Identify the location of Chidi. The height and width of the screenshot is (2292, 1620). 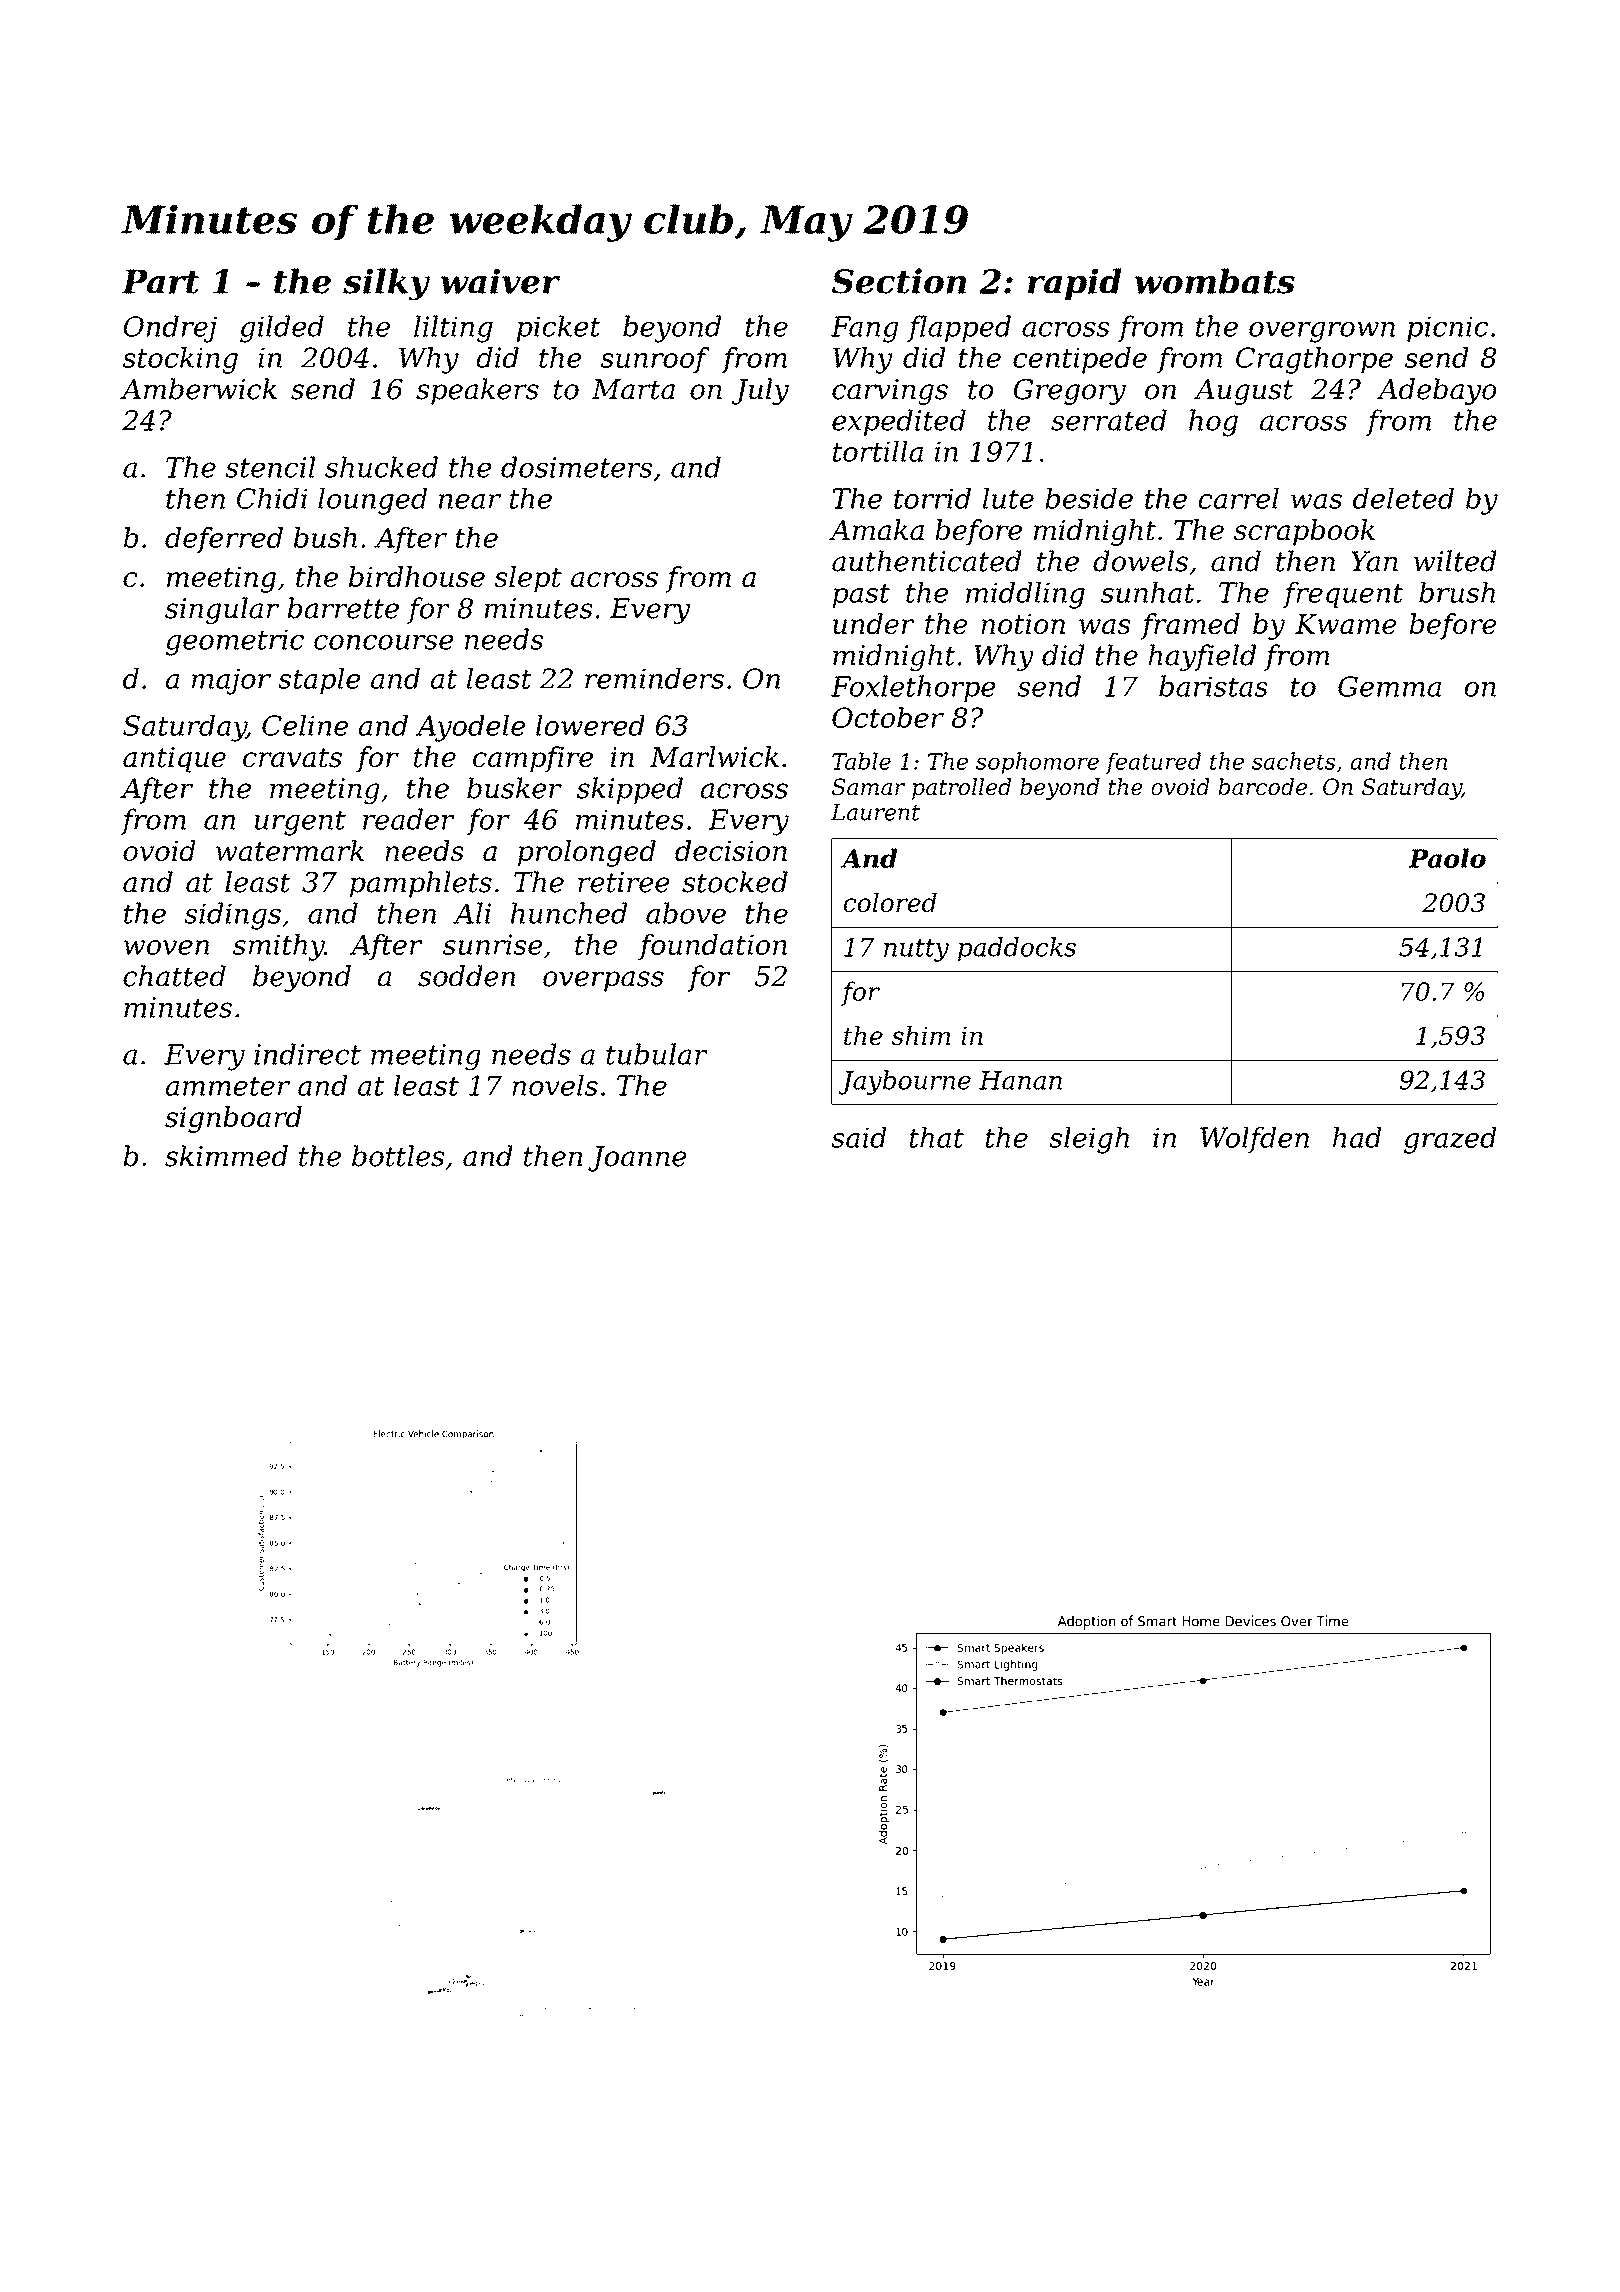
(272, 498).
